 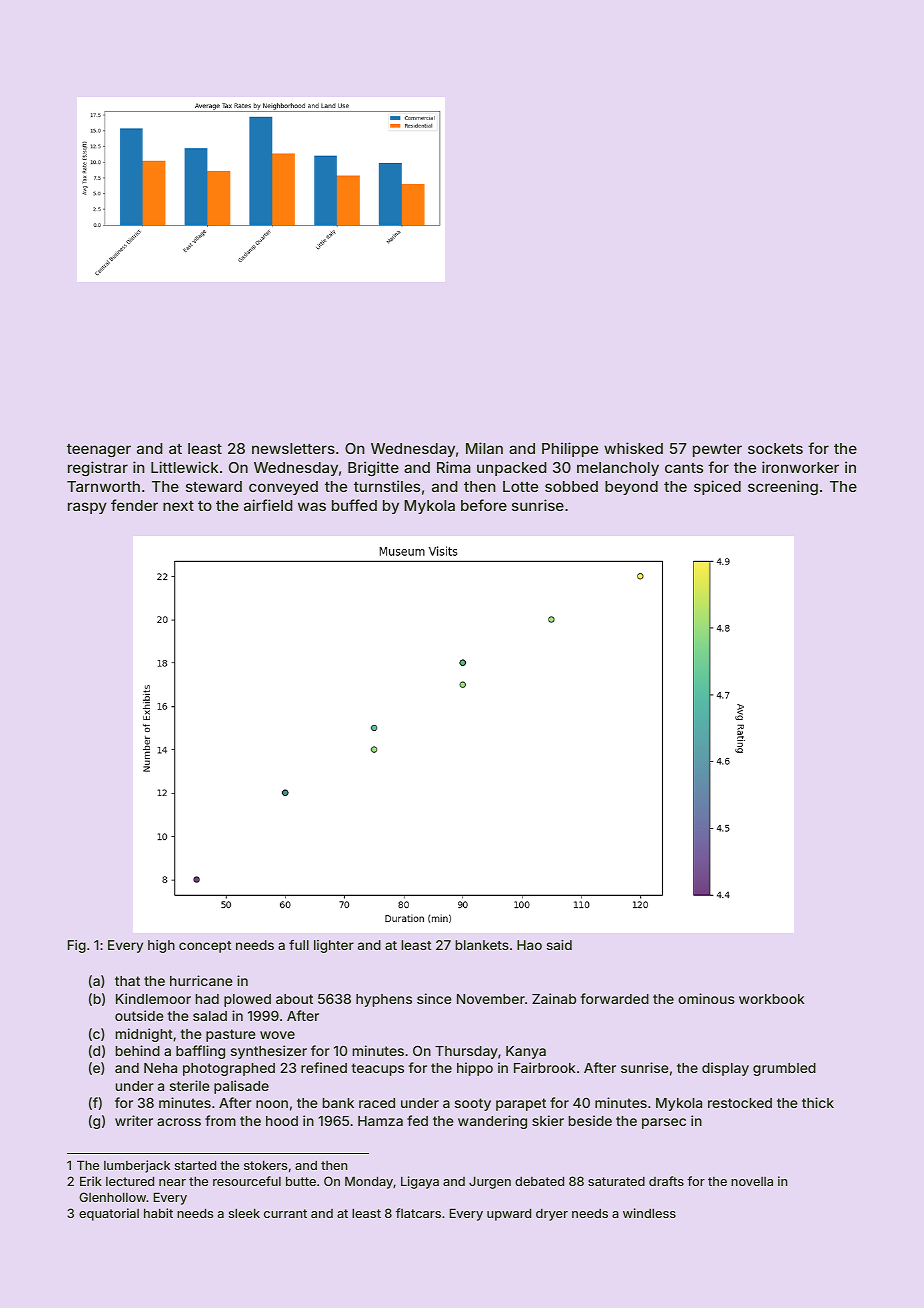 What do you see at coordinates (633, 448) in the screenshot?
I see `whisked` at bounding box center [633, 448].
